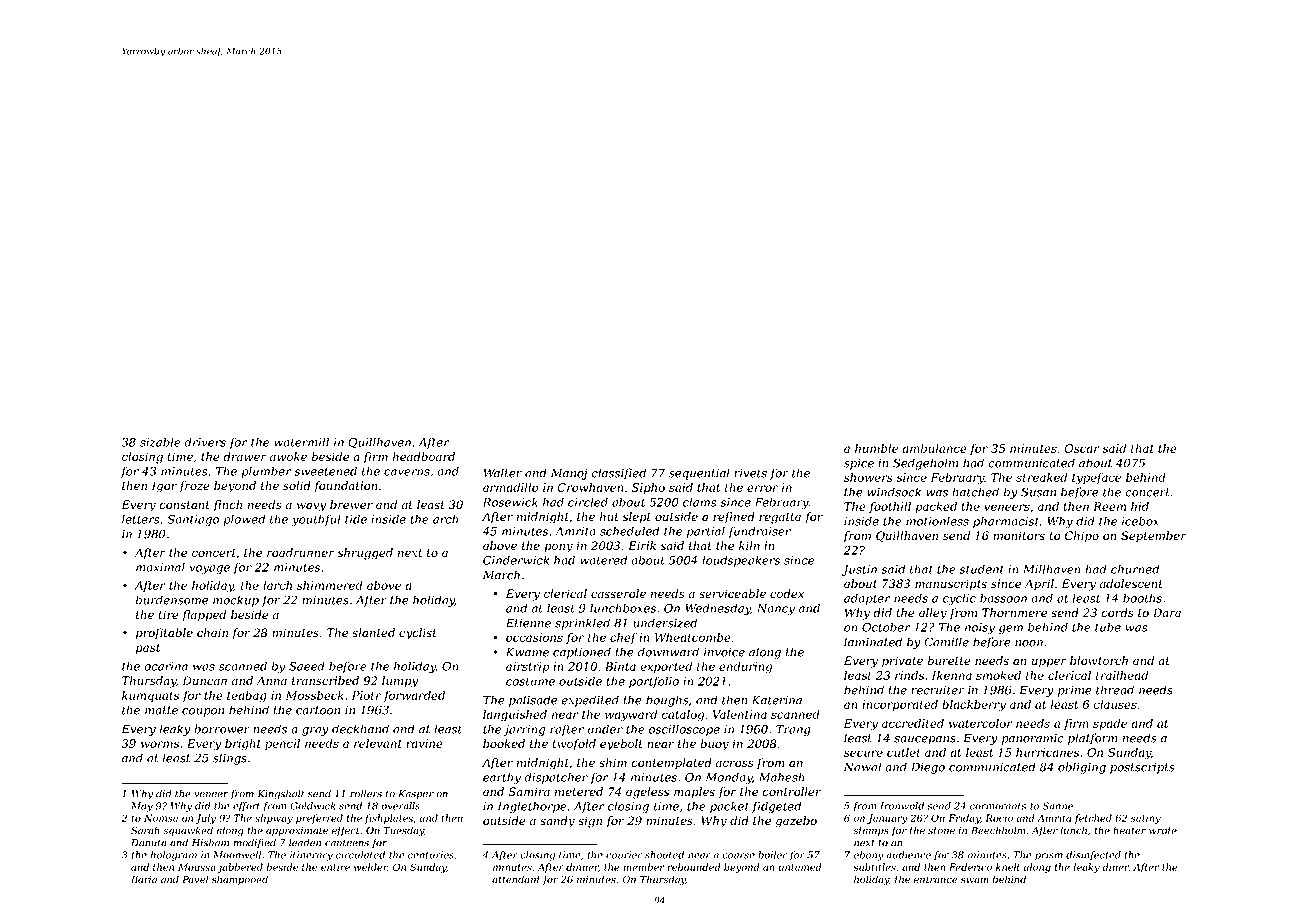 This screenshot has width=1308, height=924. What do you see at coordinates (959, 599) in the screenshot?
I see `cyclic` at bounding box center [959, 599].
